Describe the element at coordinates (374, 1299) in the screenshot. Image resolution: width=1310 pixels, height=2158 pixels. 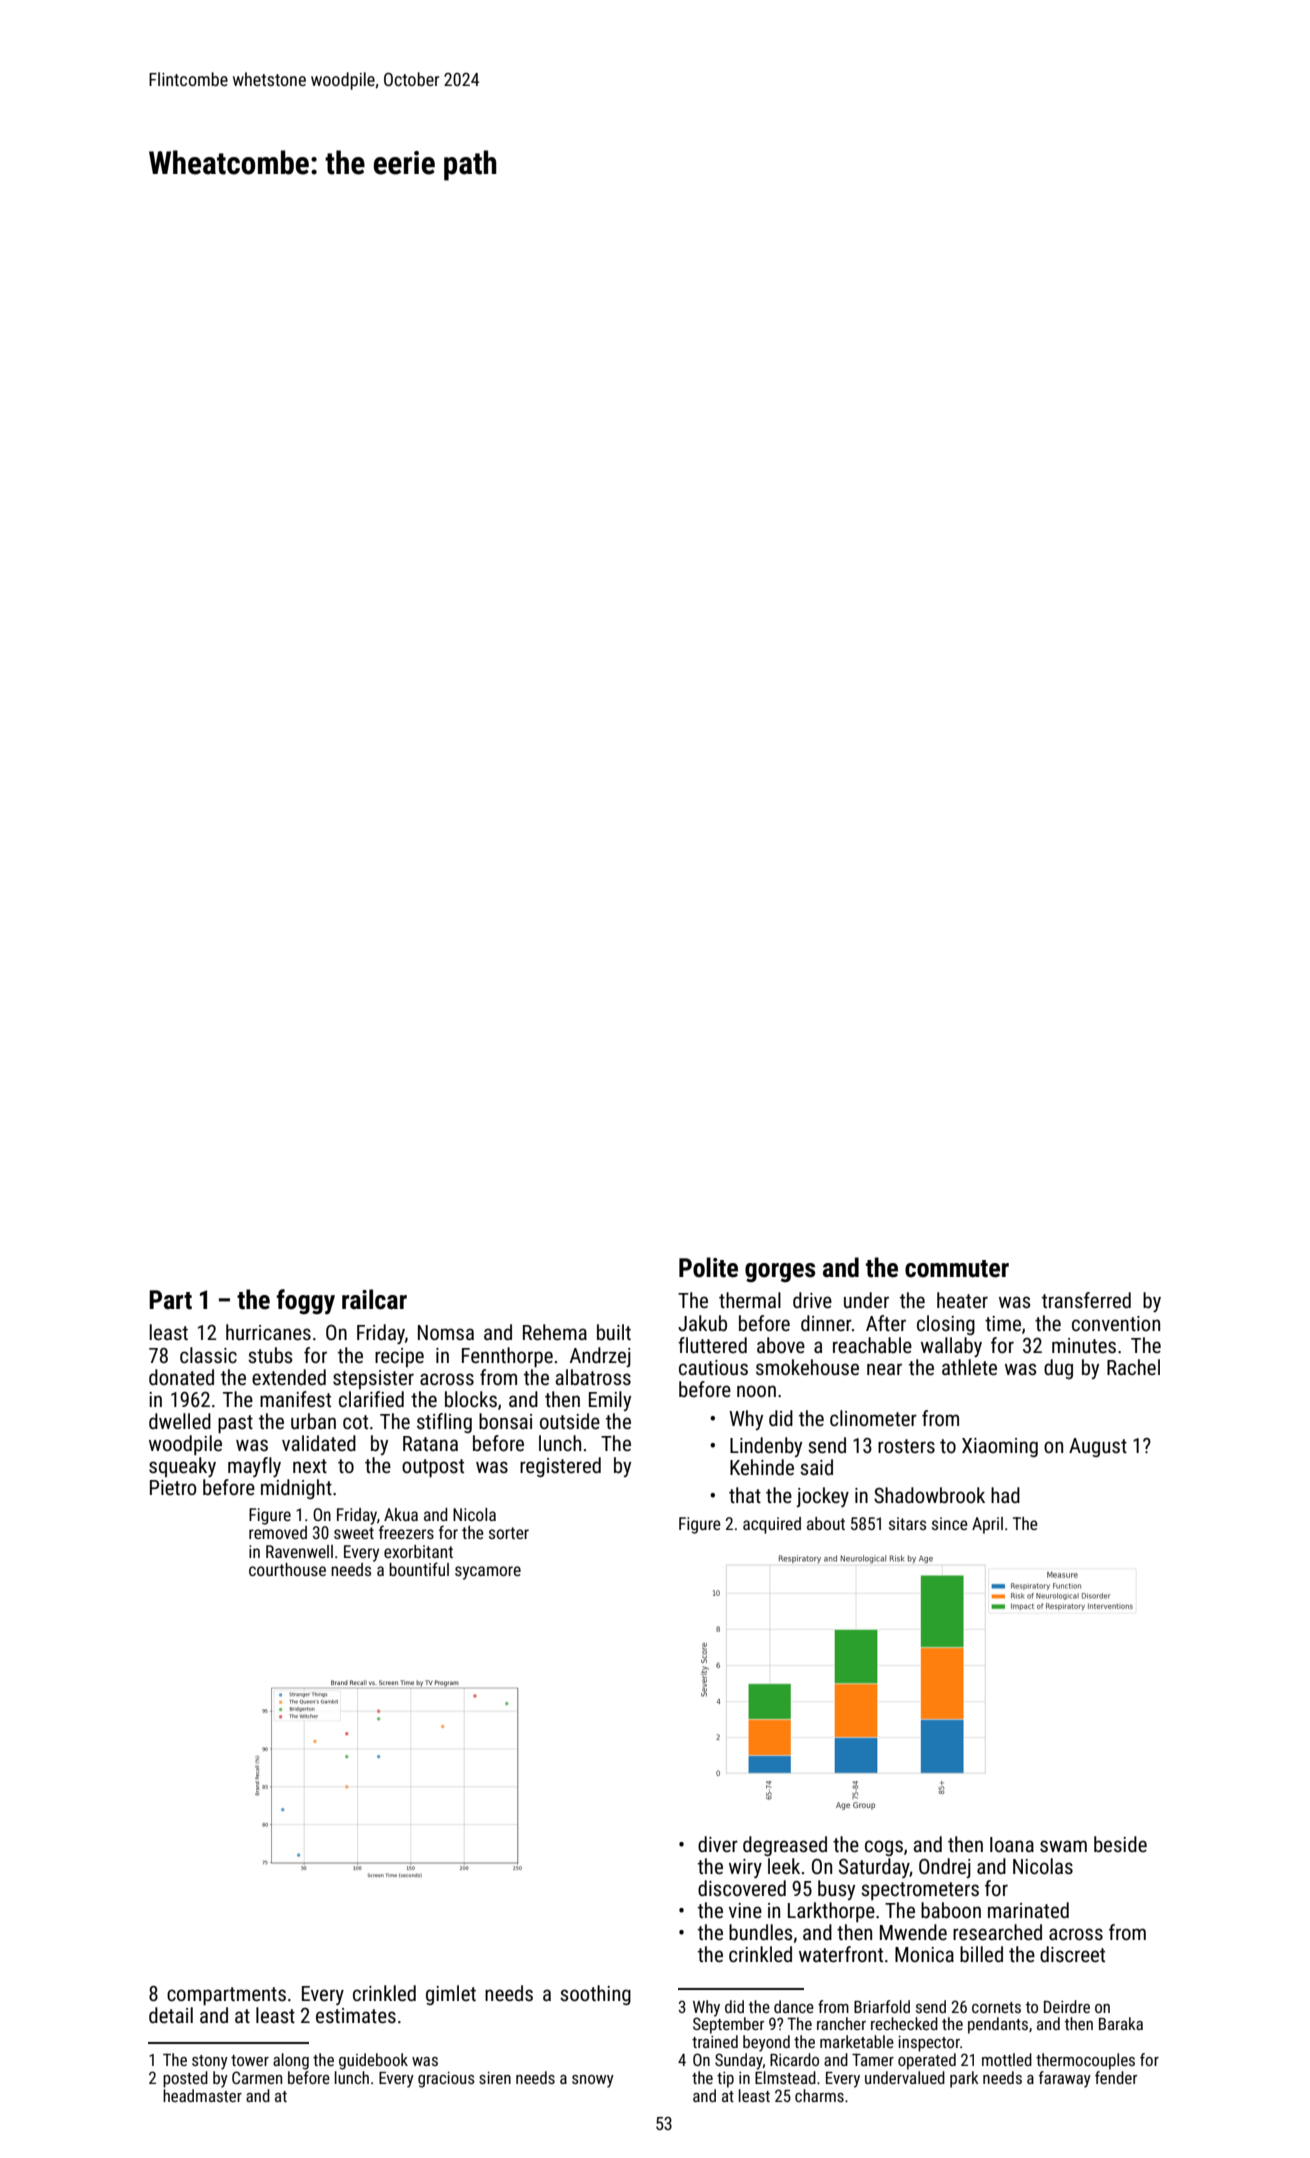
I see `railcar` at that location.
